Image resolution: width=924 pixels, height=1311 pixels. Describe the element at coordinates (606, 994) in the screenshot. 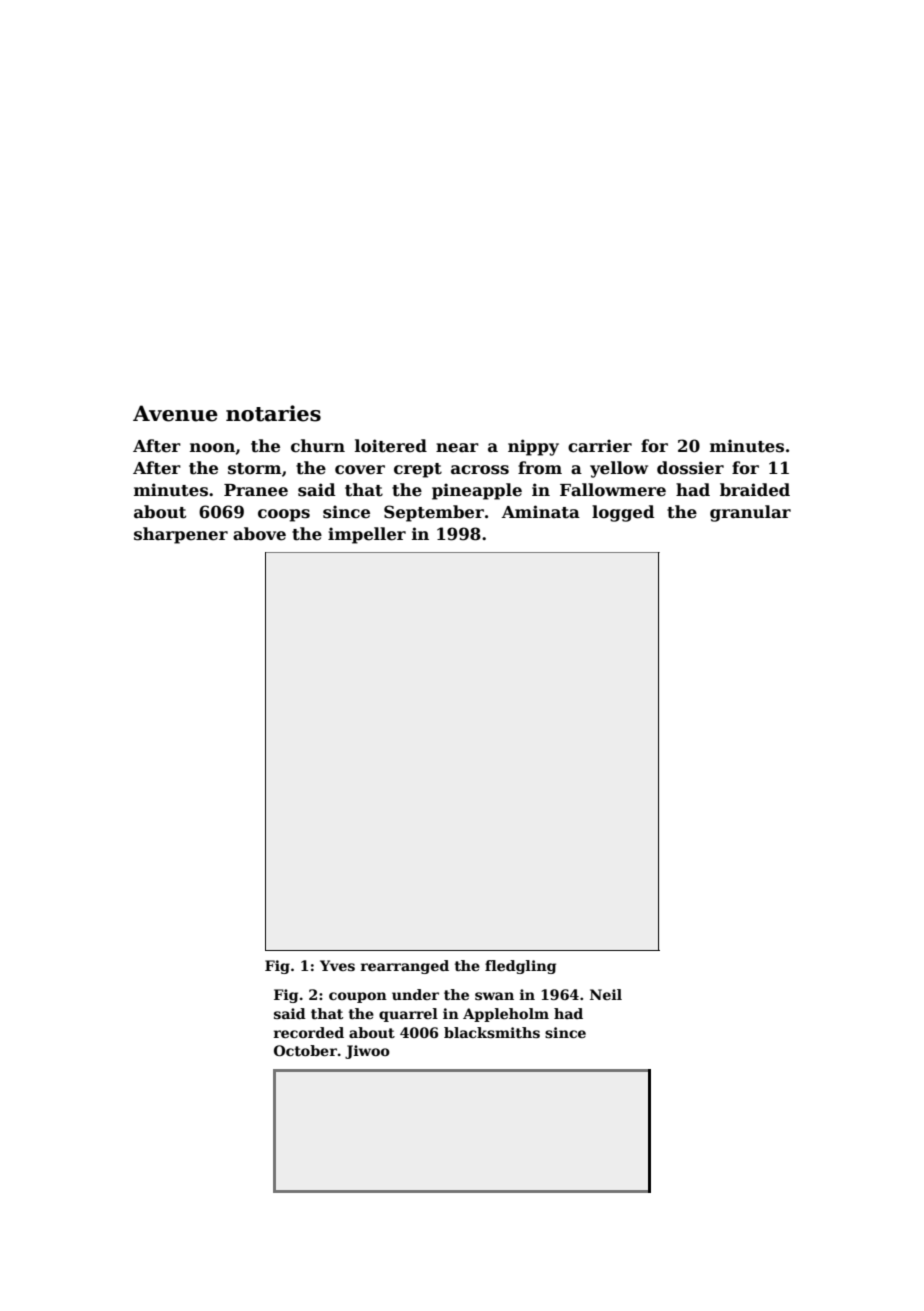

I see `Neil` at that location.
